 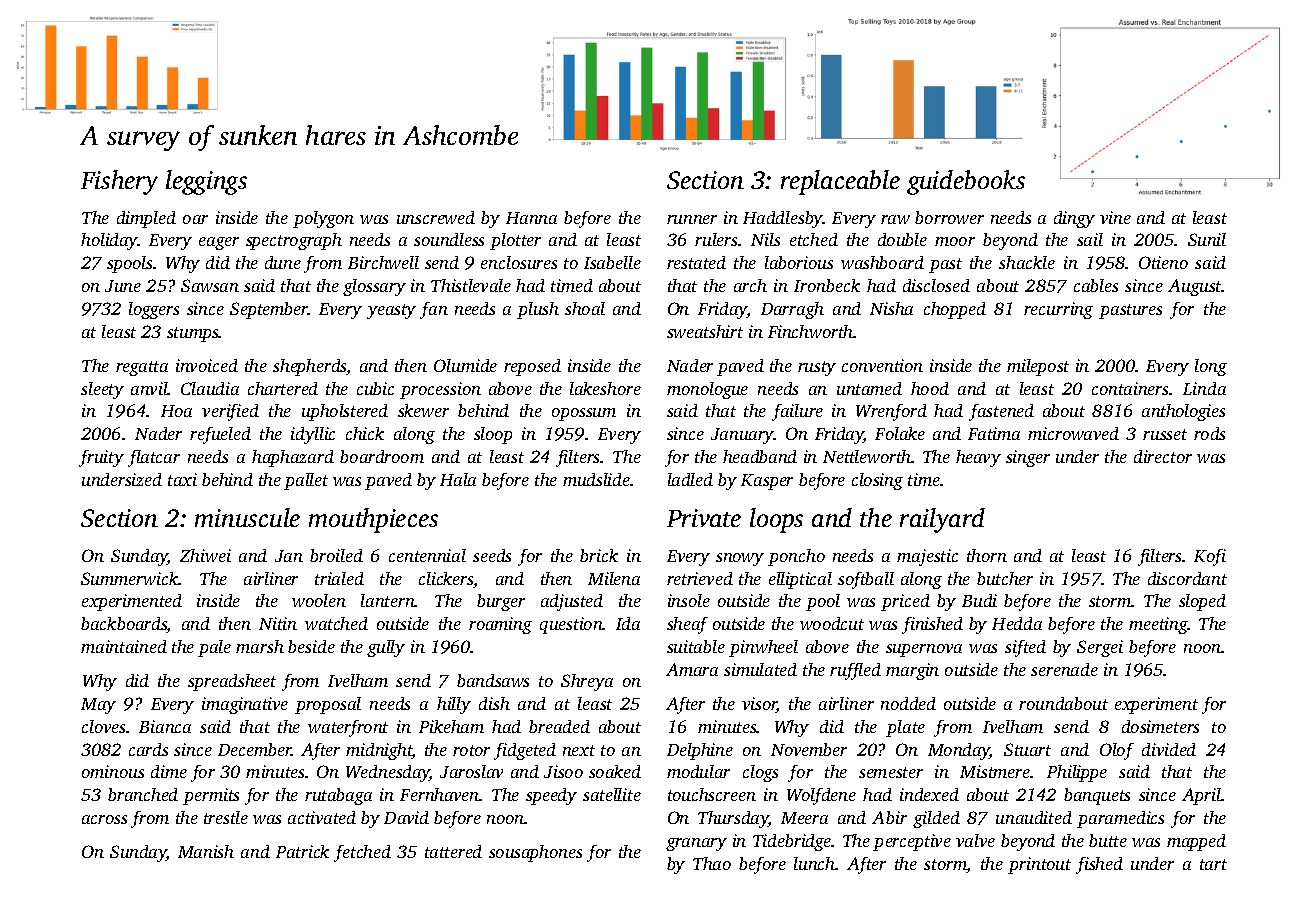 I want to click on replaceable, so click(x=840, y=182).
